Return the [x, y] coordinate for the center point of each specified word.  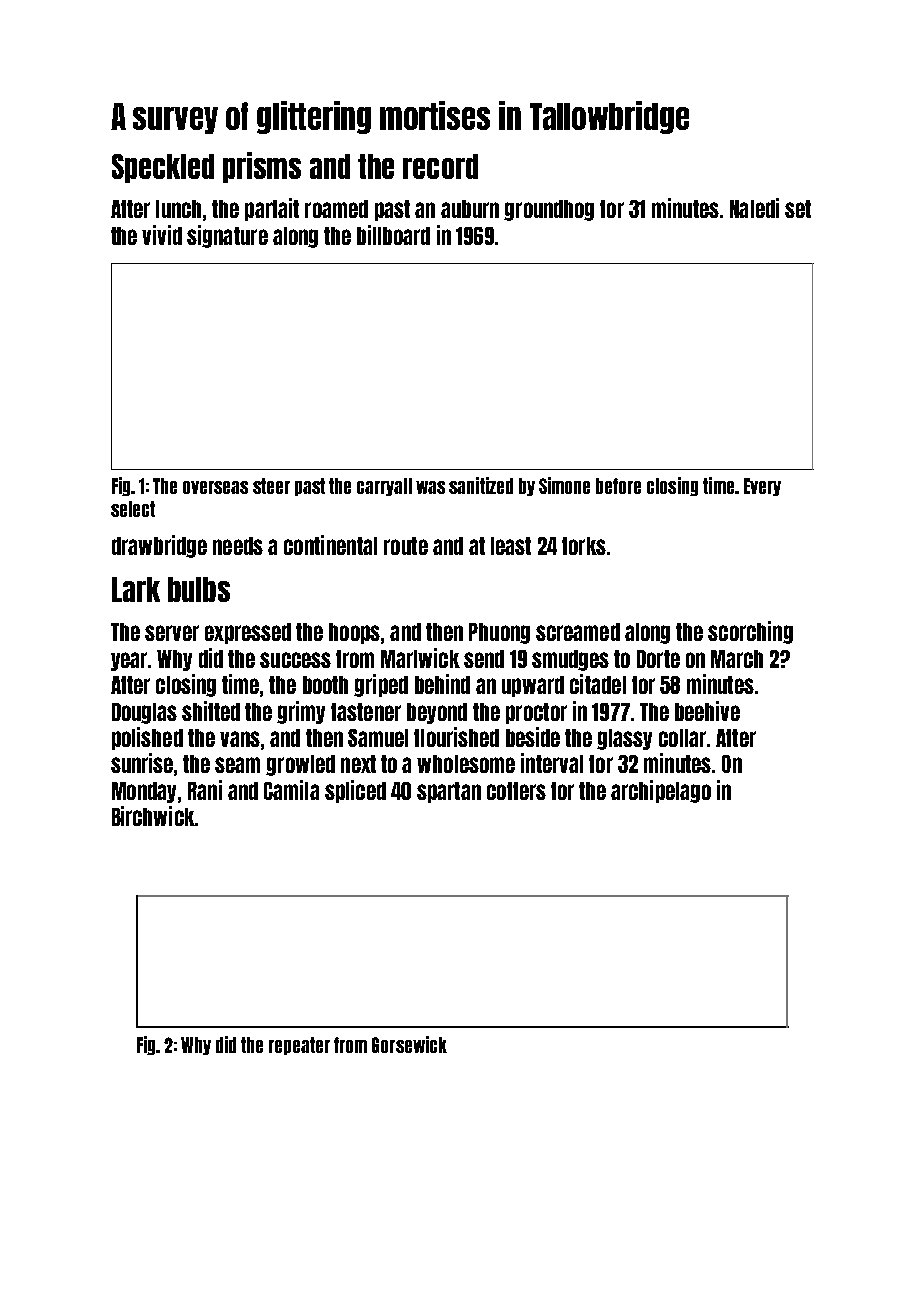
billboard [393, 235]
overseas [215, 487]
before [618, 486]
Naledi [754, 208]
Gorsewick [409, 1044]
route [406, 546]
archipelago [661, 791]
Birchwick [153, 816]
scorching [750, 632]
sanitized [481, 485]
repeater [299, 1046]
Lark [136, 589]
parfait [272, 209]
